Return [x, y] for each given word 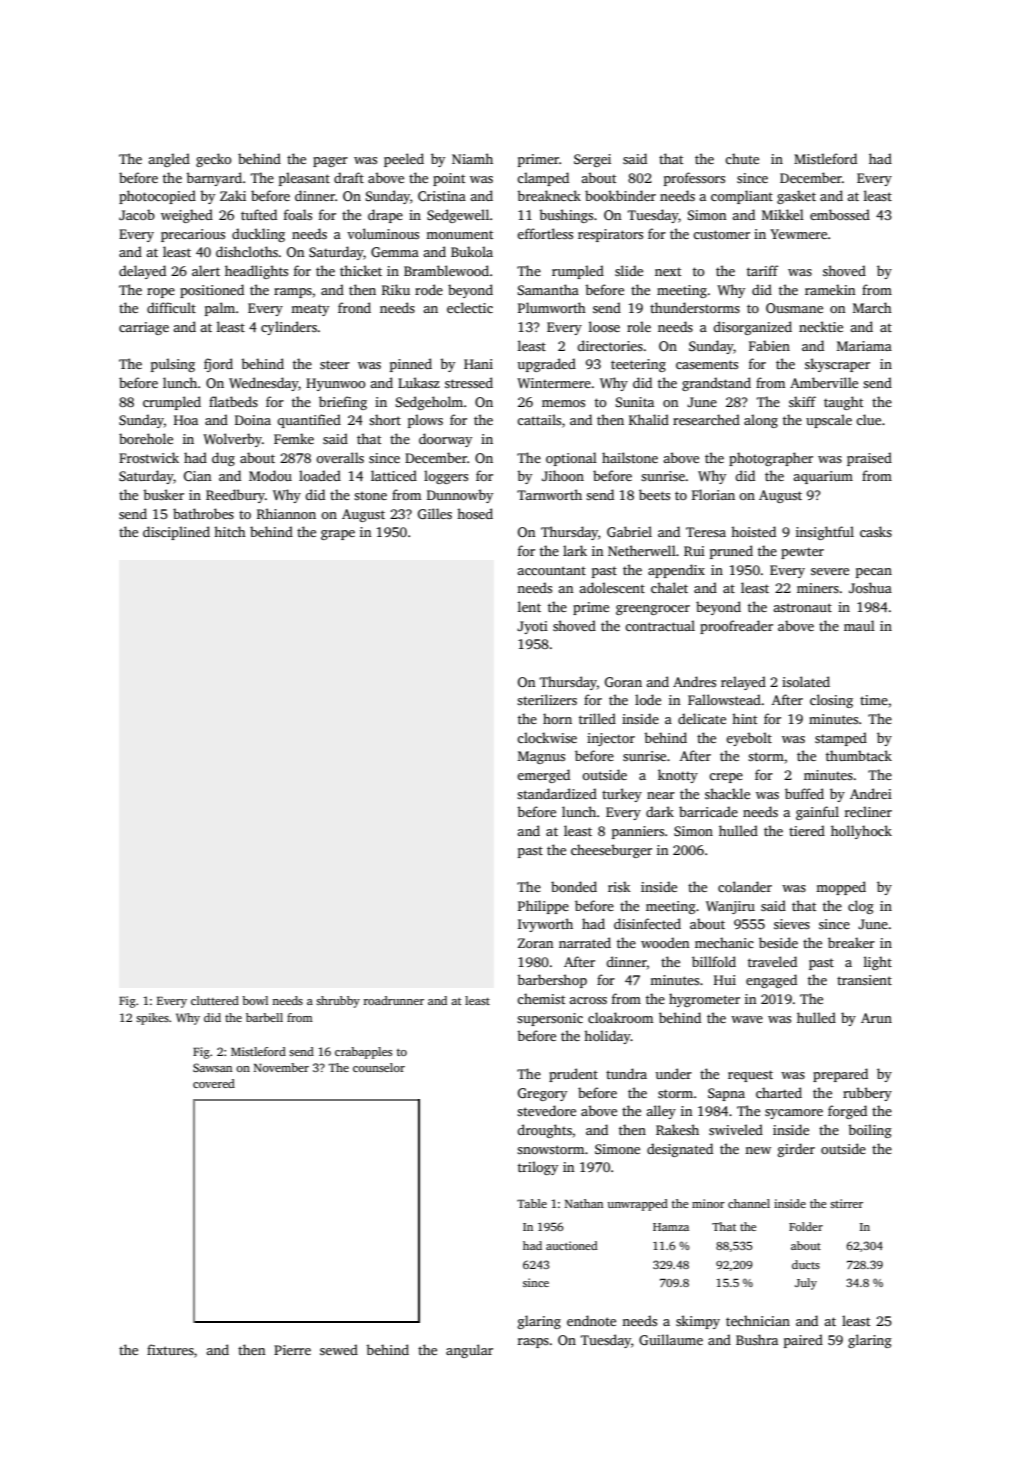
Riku [396, 289]
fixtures [170, 1349]
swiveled [736, 1129]
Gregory [542, 1094]
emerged [543, 776]
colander [745, 886]
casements [707, 364]
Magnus [541, 757]
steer [335, 364]
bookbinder [620, 195]
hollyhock [861, 832]
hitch [230, 531]
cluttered [215, 1000]
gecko [213, 160]
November [281, 1067]
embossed [840, 214]
